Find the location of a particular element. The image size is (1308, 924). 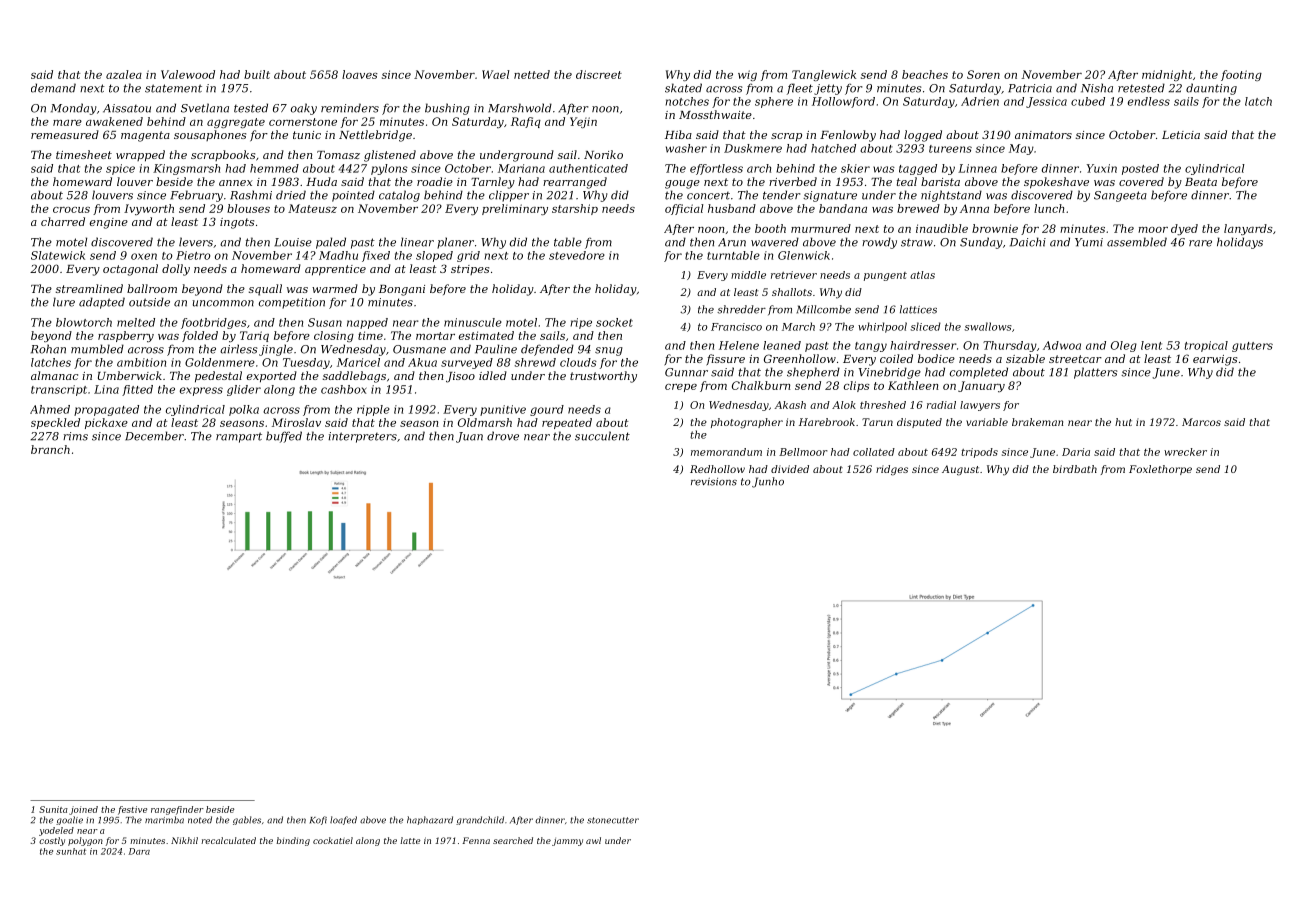

fleet is located at coordinates (800, 89).
